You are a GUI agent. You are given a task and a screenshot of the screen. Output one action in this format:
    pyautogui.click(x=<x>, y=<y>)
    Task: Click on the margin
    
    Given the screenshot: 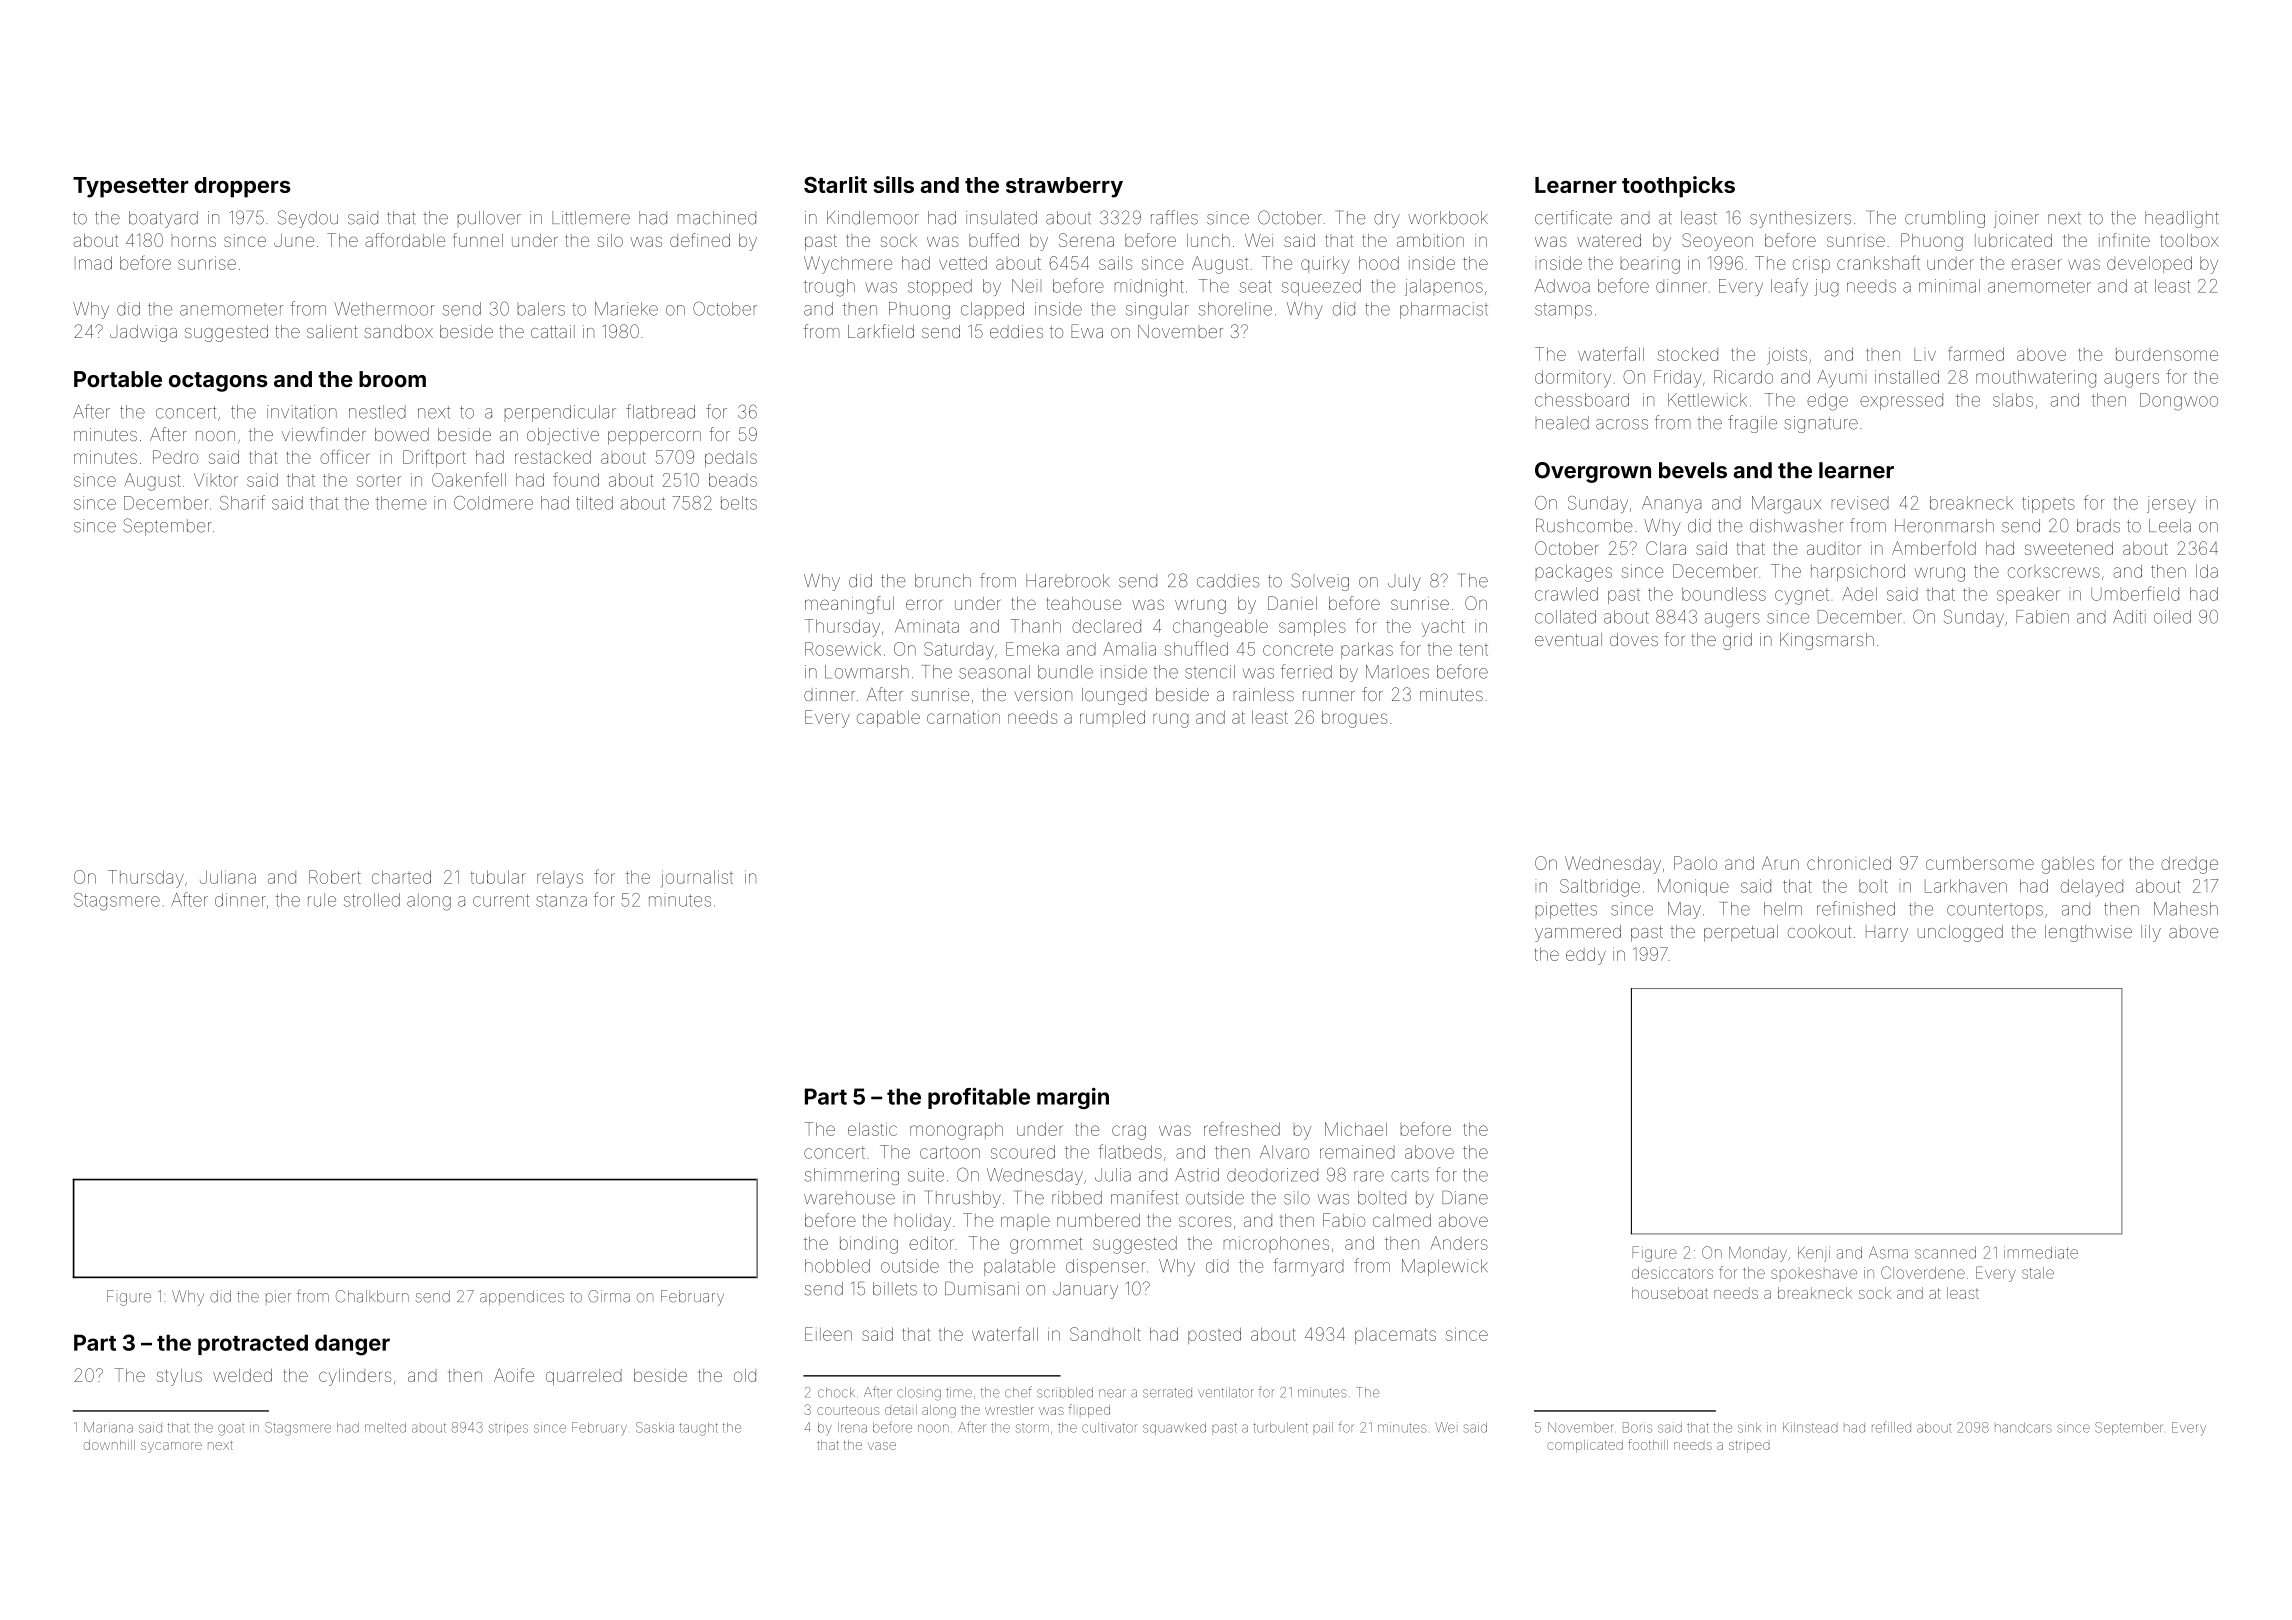 What is the action you would take?
    pyautogui.click(x=1073, y=1098)
